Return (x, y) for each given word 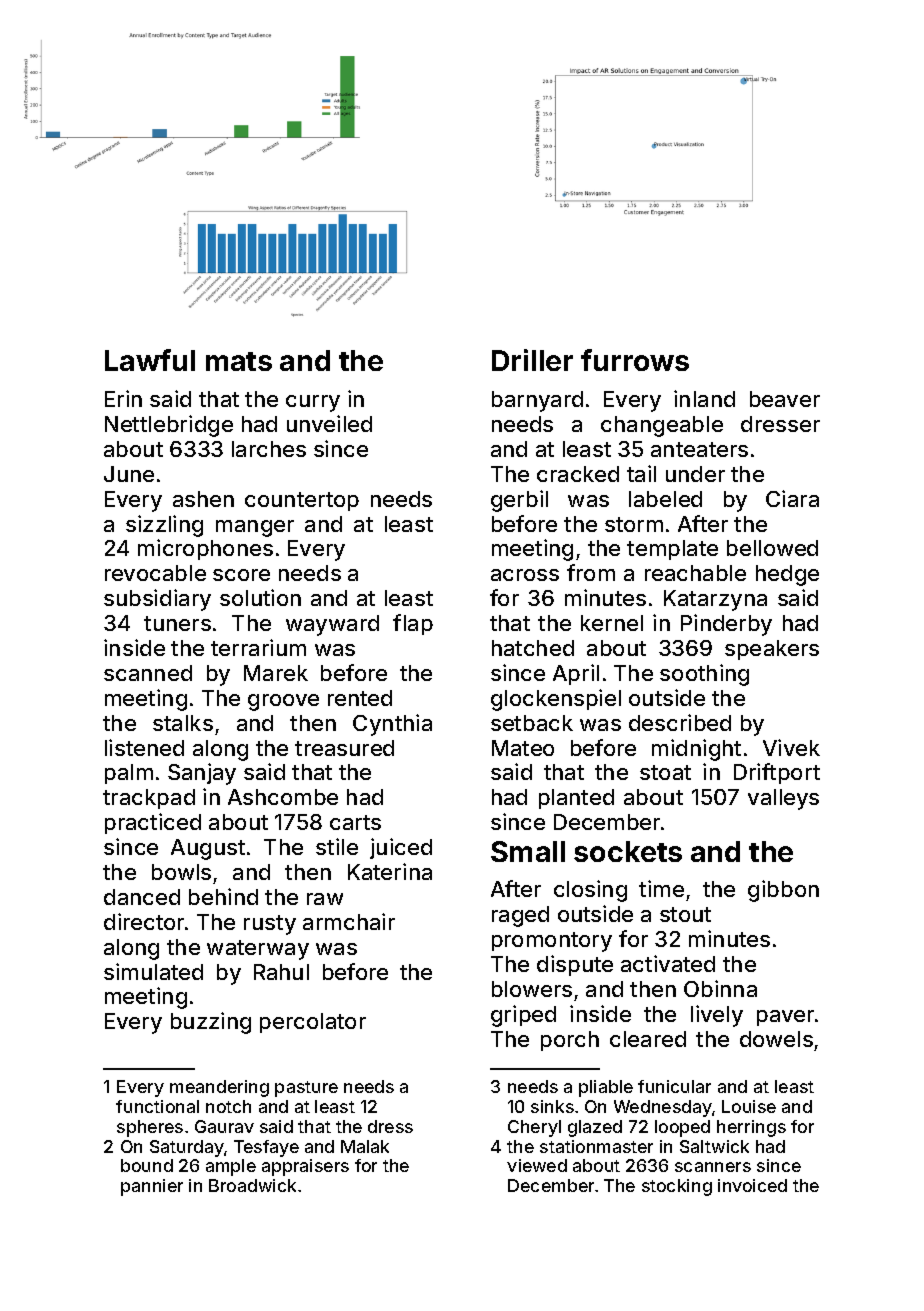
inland (704, 398)
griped (523, 1016)
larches (269, 449)
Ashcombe (283, 797)
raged (520, 916)
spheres (150, 1128)
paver (785, 1018)
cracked (578, 474)
